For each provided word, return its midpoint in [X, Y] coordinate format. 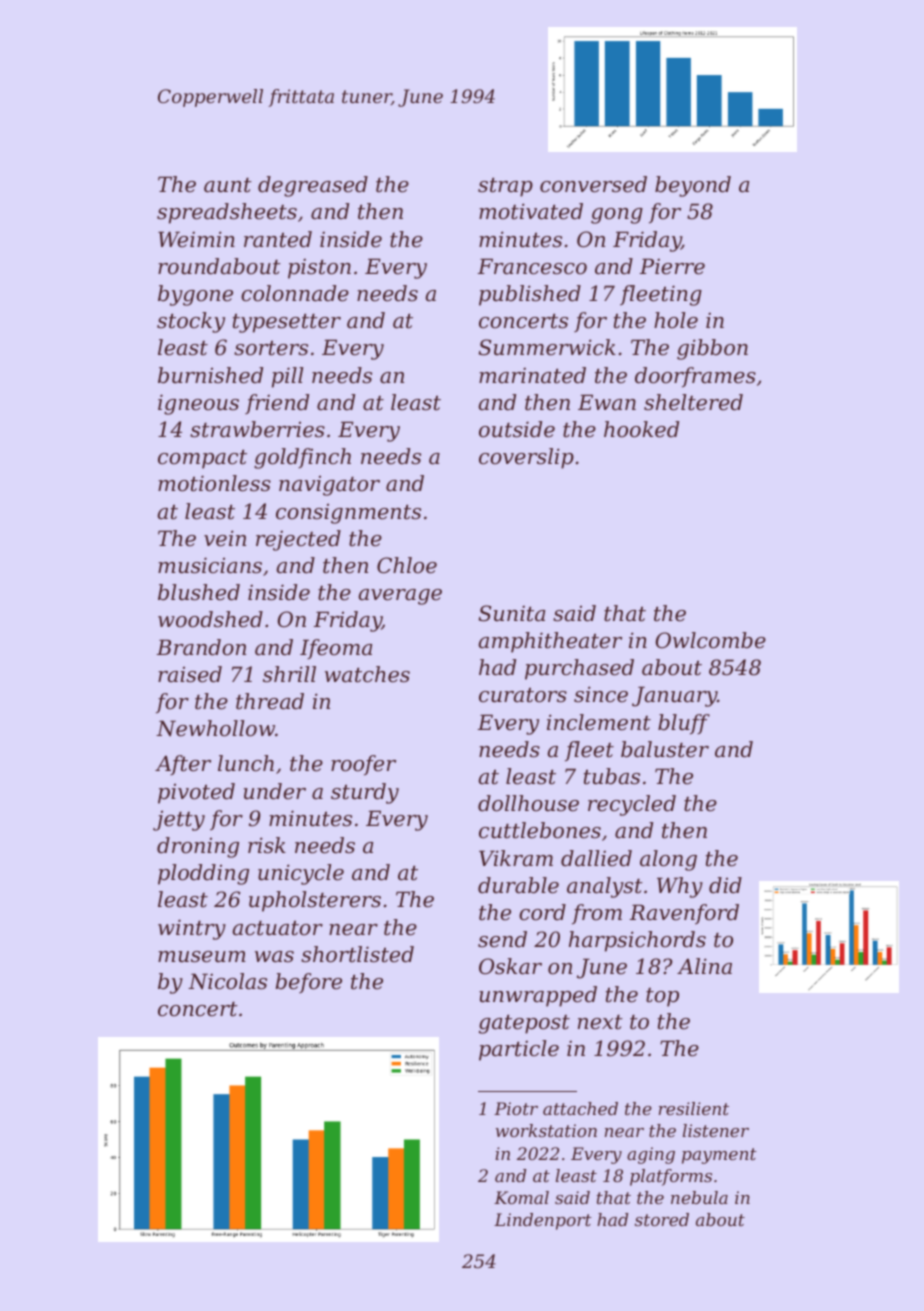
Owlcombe [711, 640]
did [725, 885]
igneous [198, 404]
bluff [684, 724]
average [400, 597]
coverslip [526, 458]
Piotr [516, 1108]
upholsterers [315, 901]
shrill [289, 674]
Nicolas [227, 981]
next [600, 1022]
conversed [593, 184]
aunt [228, 185]
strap [505, 187]
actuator [278, 928]
